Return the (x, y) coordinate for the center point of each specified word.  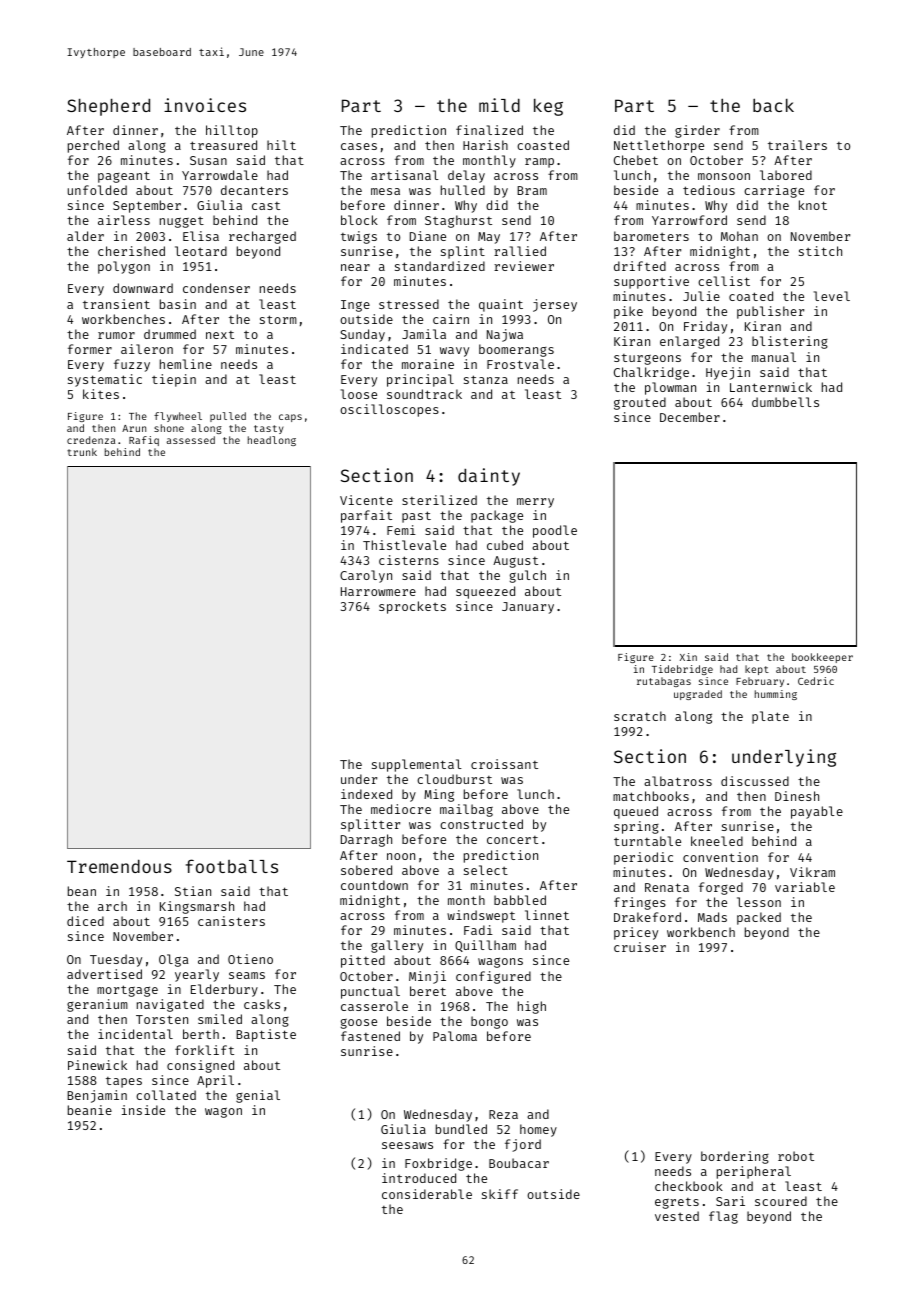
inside (143, 1110)
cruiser (640, 947)
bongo (489, 1022)
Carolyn (366, 576)
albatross (678, 781)
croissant (504, 764)
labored (786, 175)
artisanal (405, 175)
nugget (182, 222)
